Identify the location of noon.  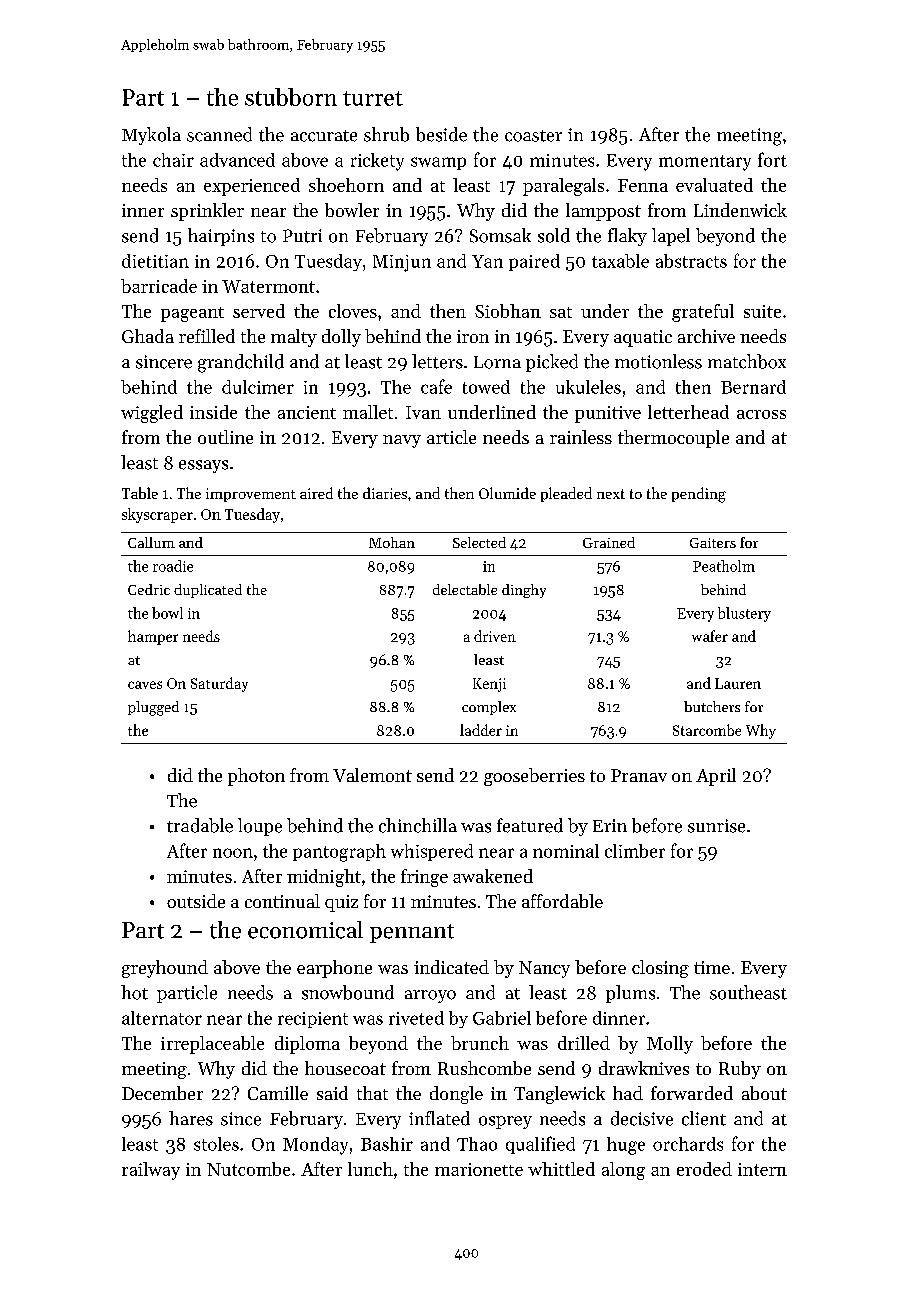
(233, 853).
